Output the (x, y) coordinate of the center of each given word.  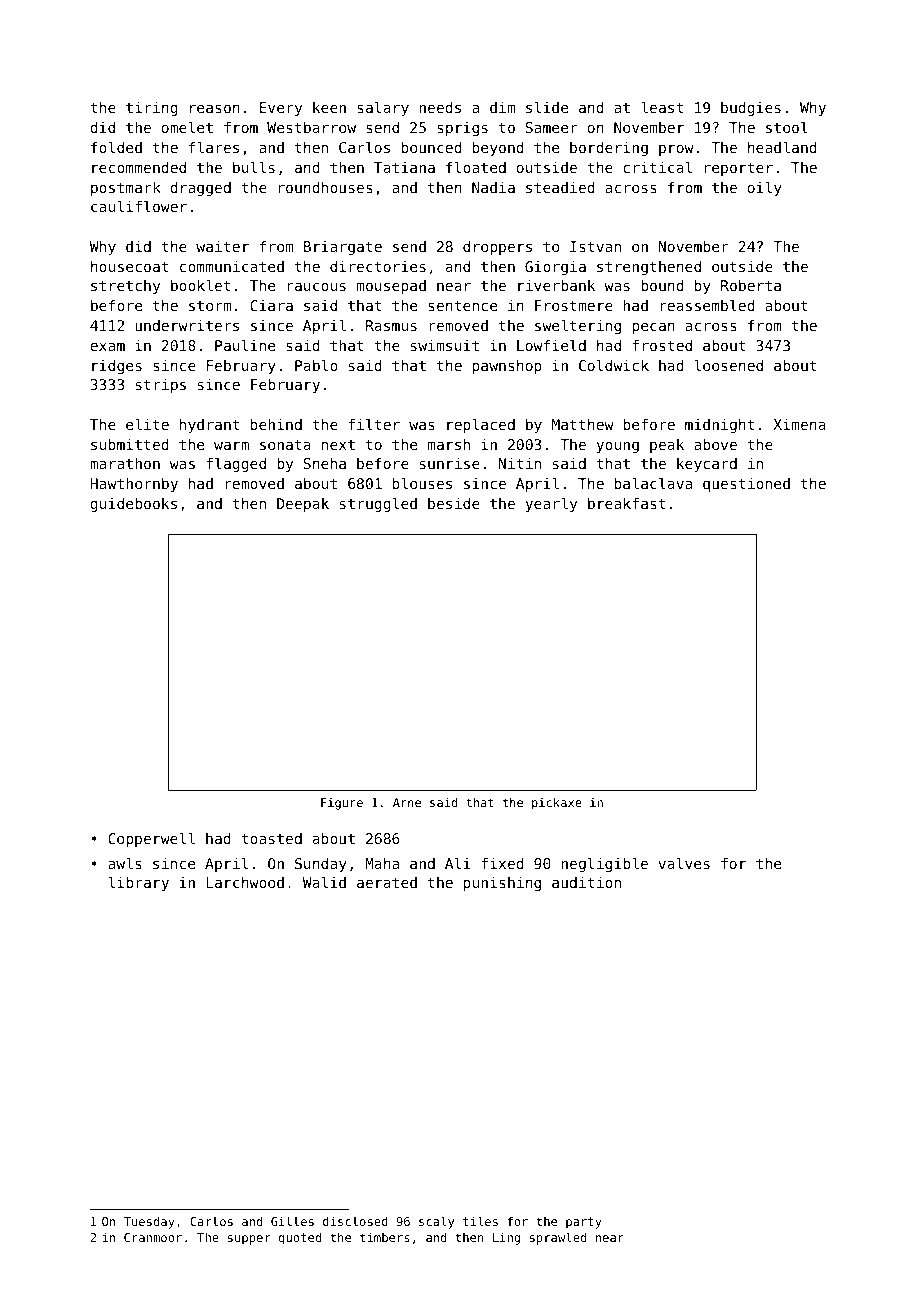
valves (684, 863)
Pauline (245, 345)
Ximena (799, 424)
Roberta (751, 285)
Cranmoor (153, 1237)
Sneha (325, 463)
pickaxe (557, 804)
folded (116, 147)
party (584, 1223)
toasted (271, 838)
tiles (480, 1221)
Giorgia (555, 268)
